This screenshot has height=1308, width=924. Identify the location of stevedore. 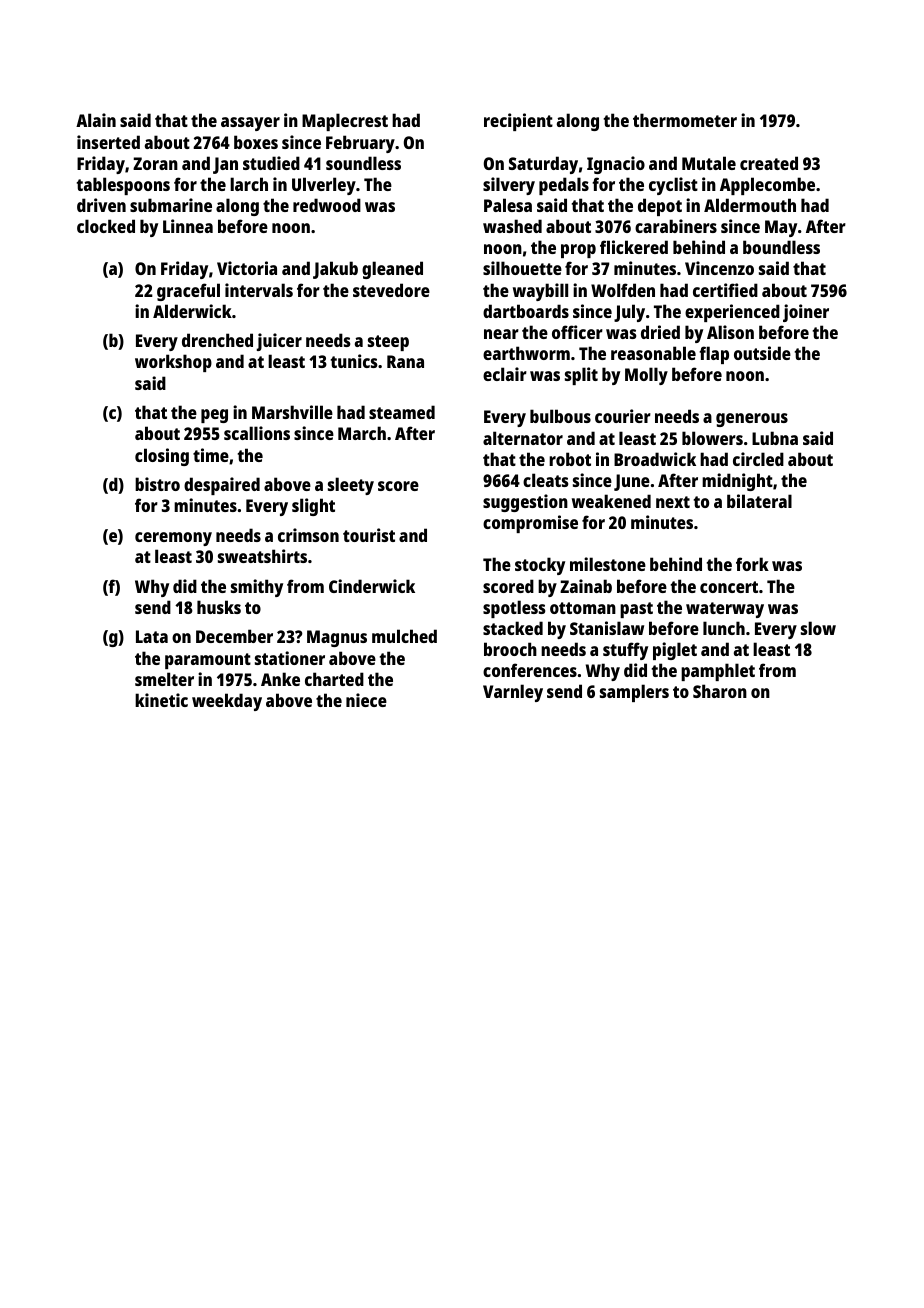
(391, 290).
